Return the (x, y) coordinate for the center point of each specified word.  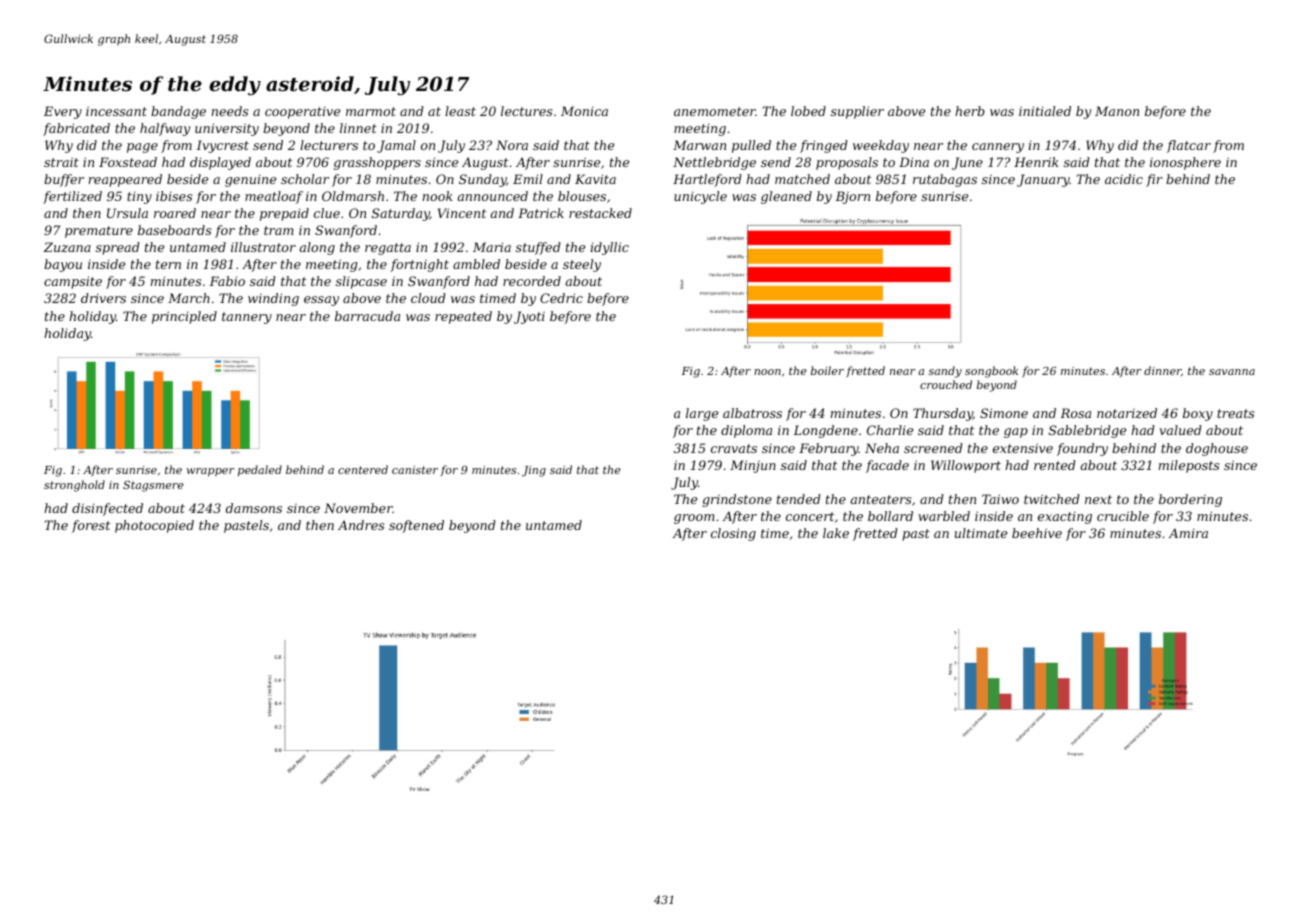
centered (363, 469)
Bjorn (852, 197)
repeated (463, 317)
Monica (584, 111)
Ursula (127, 213)
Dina (914, 162)
